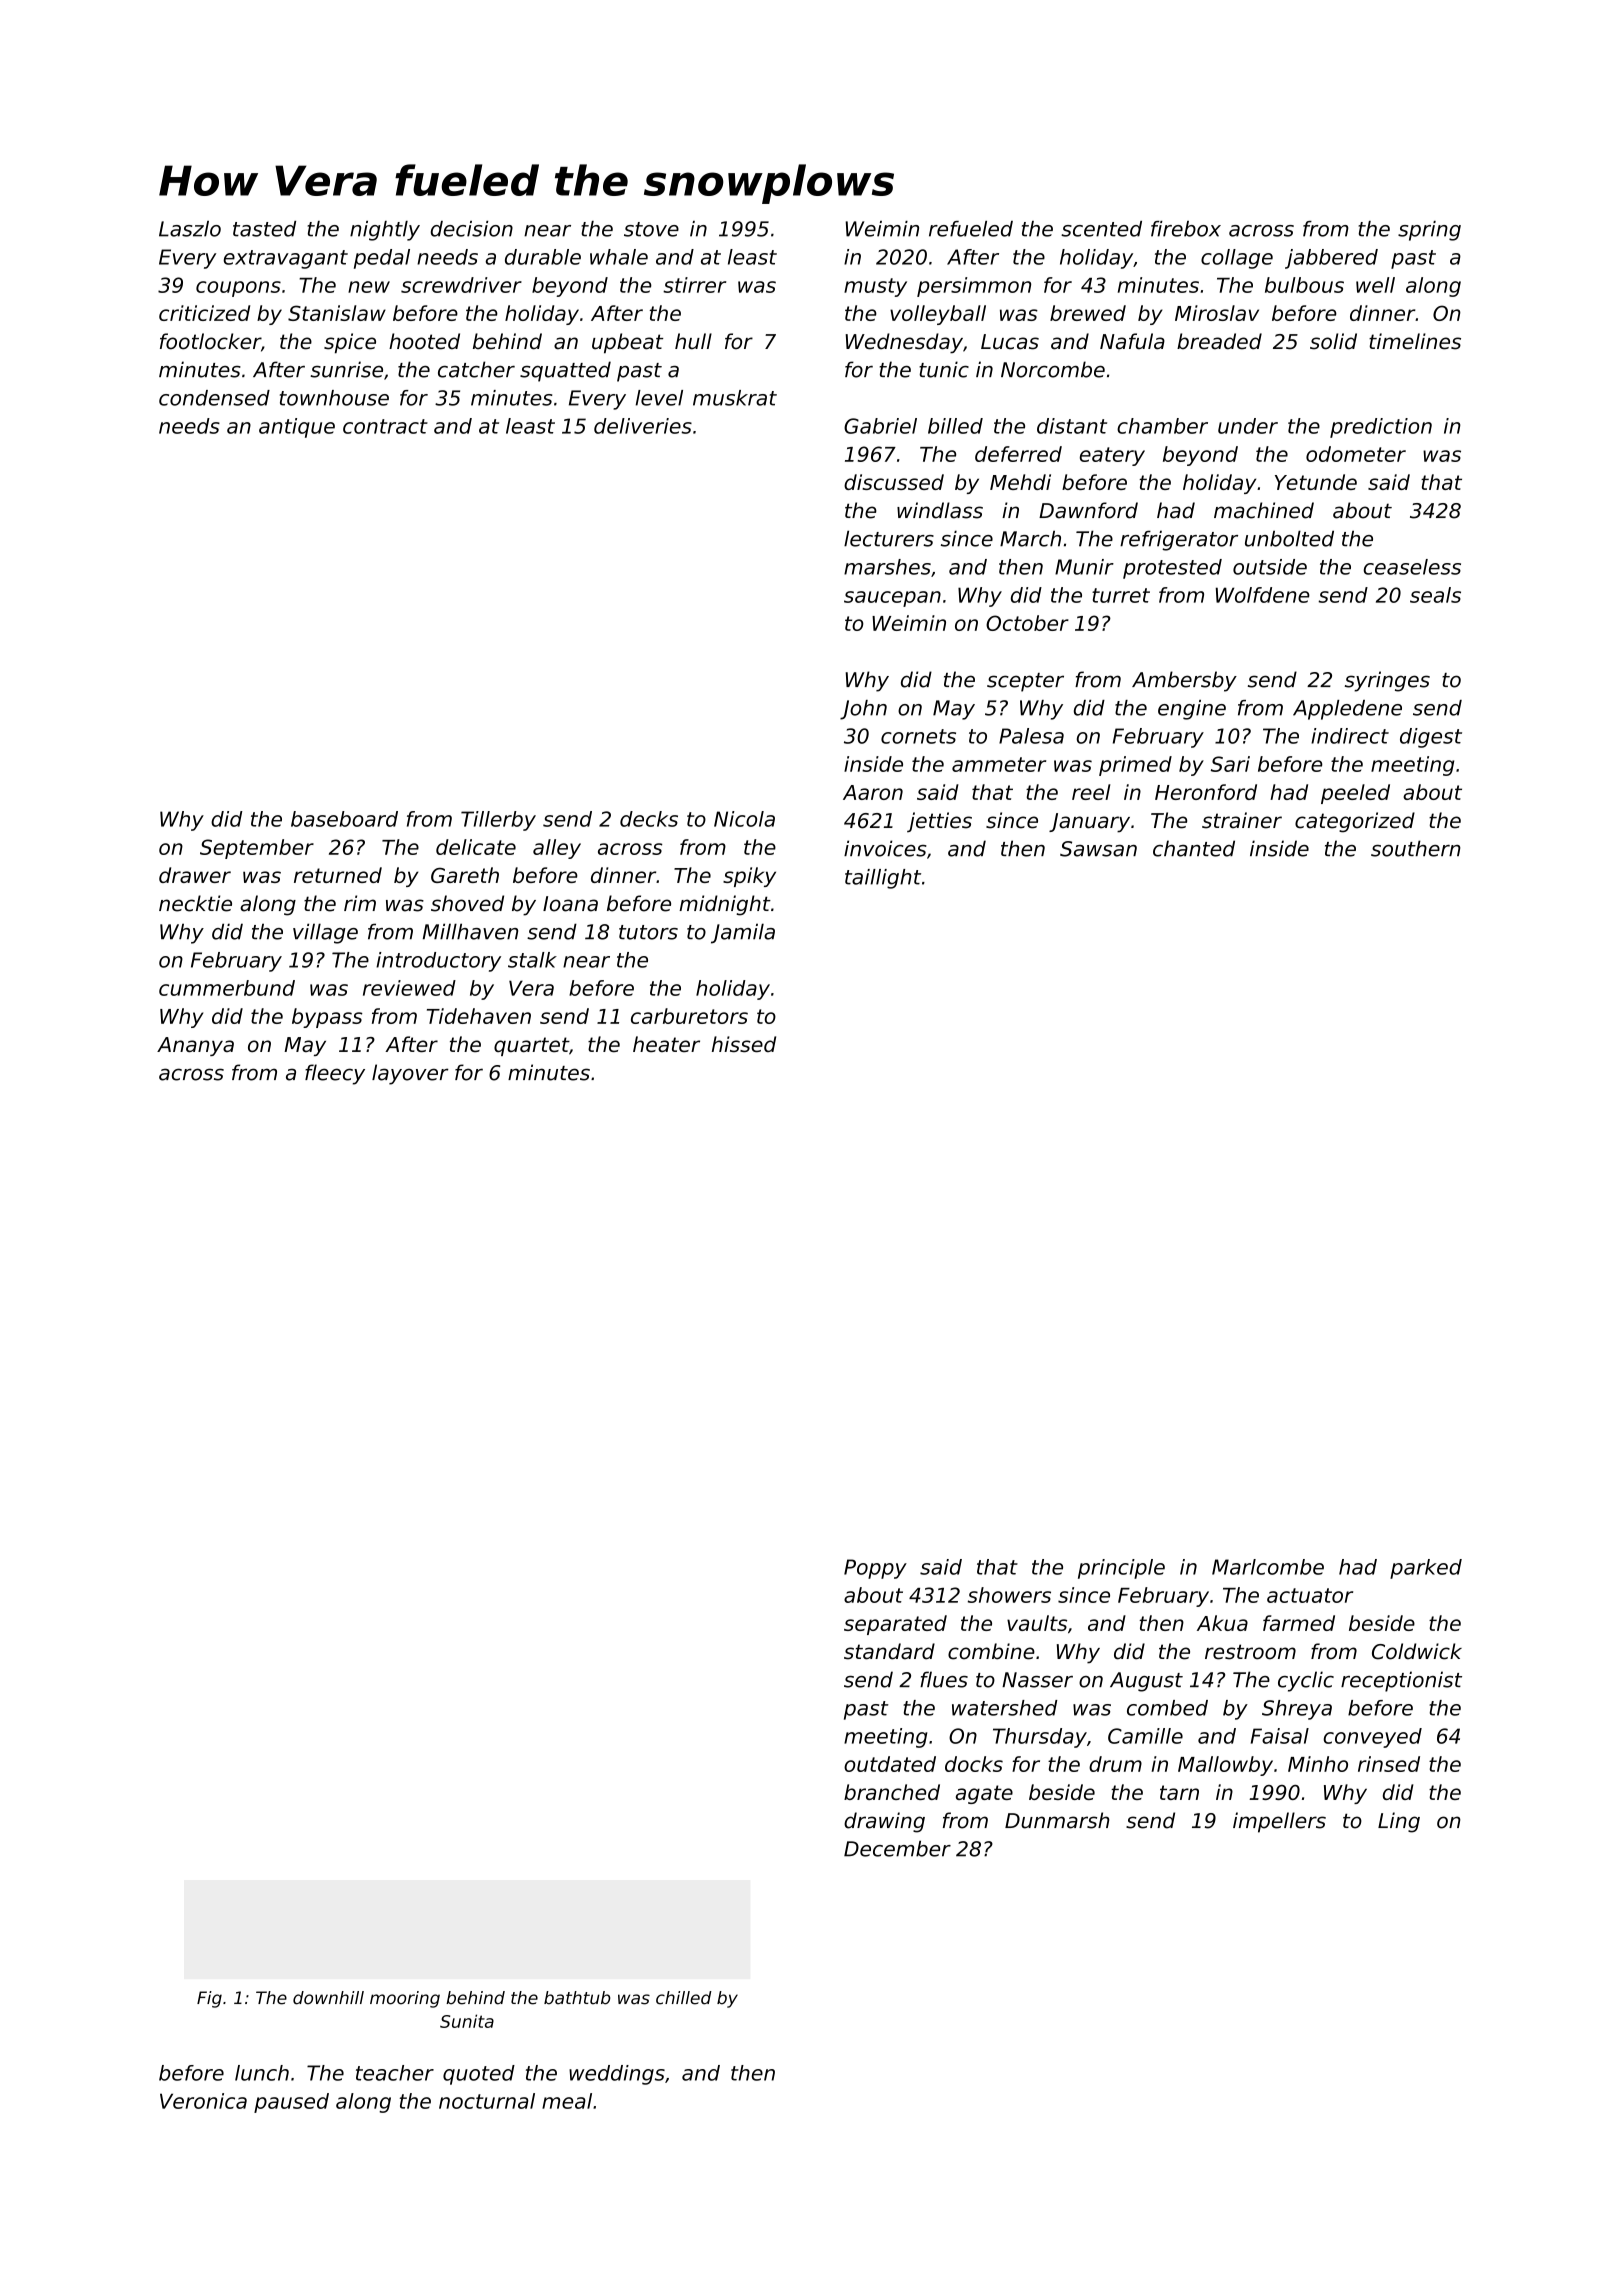 The height and width of the screenshot is (2292, 1620). Describe the element at coordinates (385, 231) in the screenshot. I see `nightly` at that location.
